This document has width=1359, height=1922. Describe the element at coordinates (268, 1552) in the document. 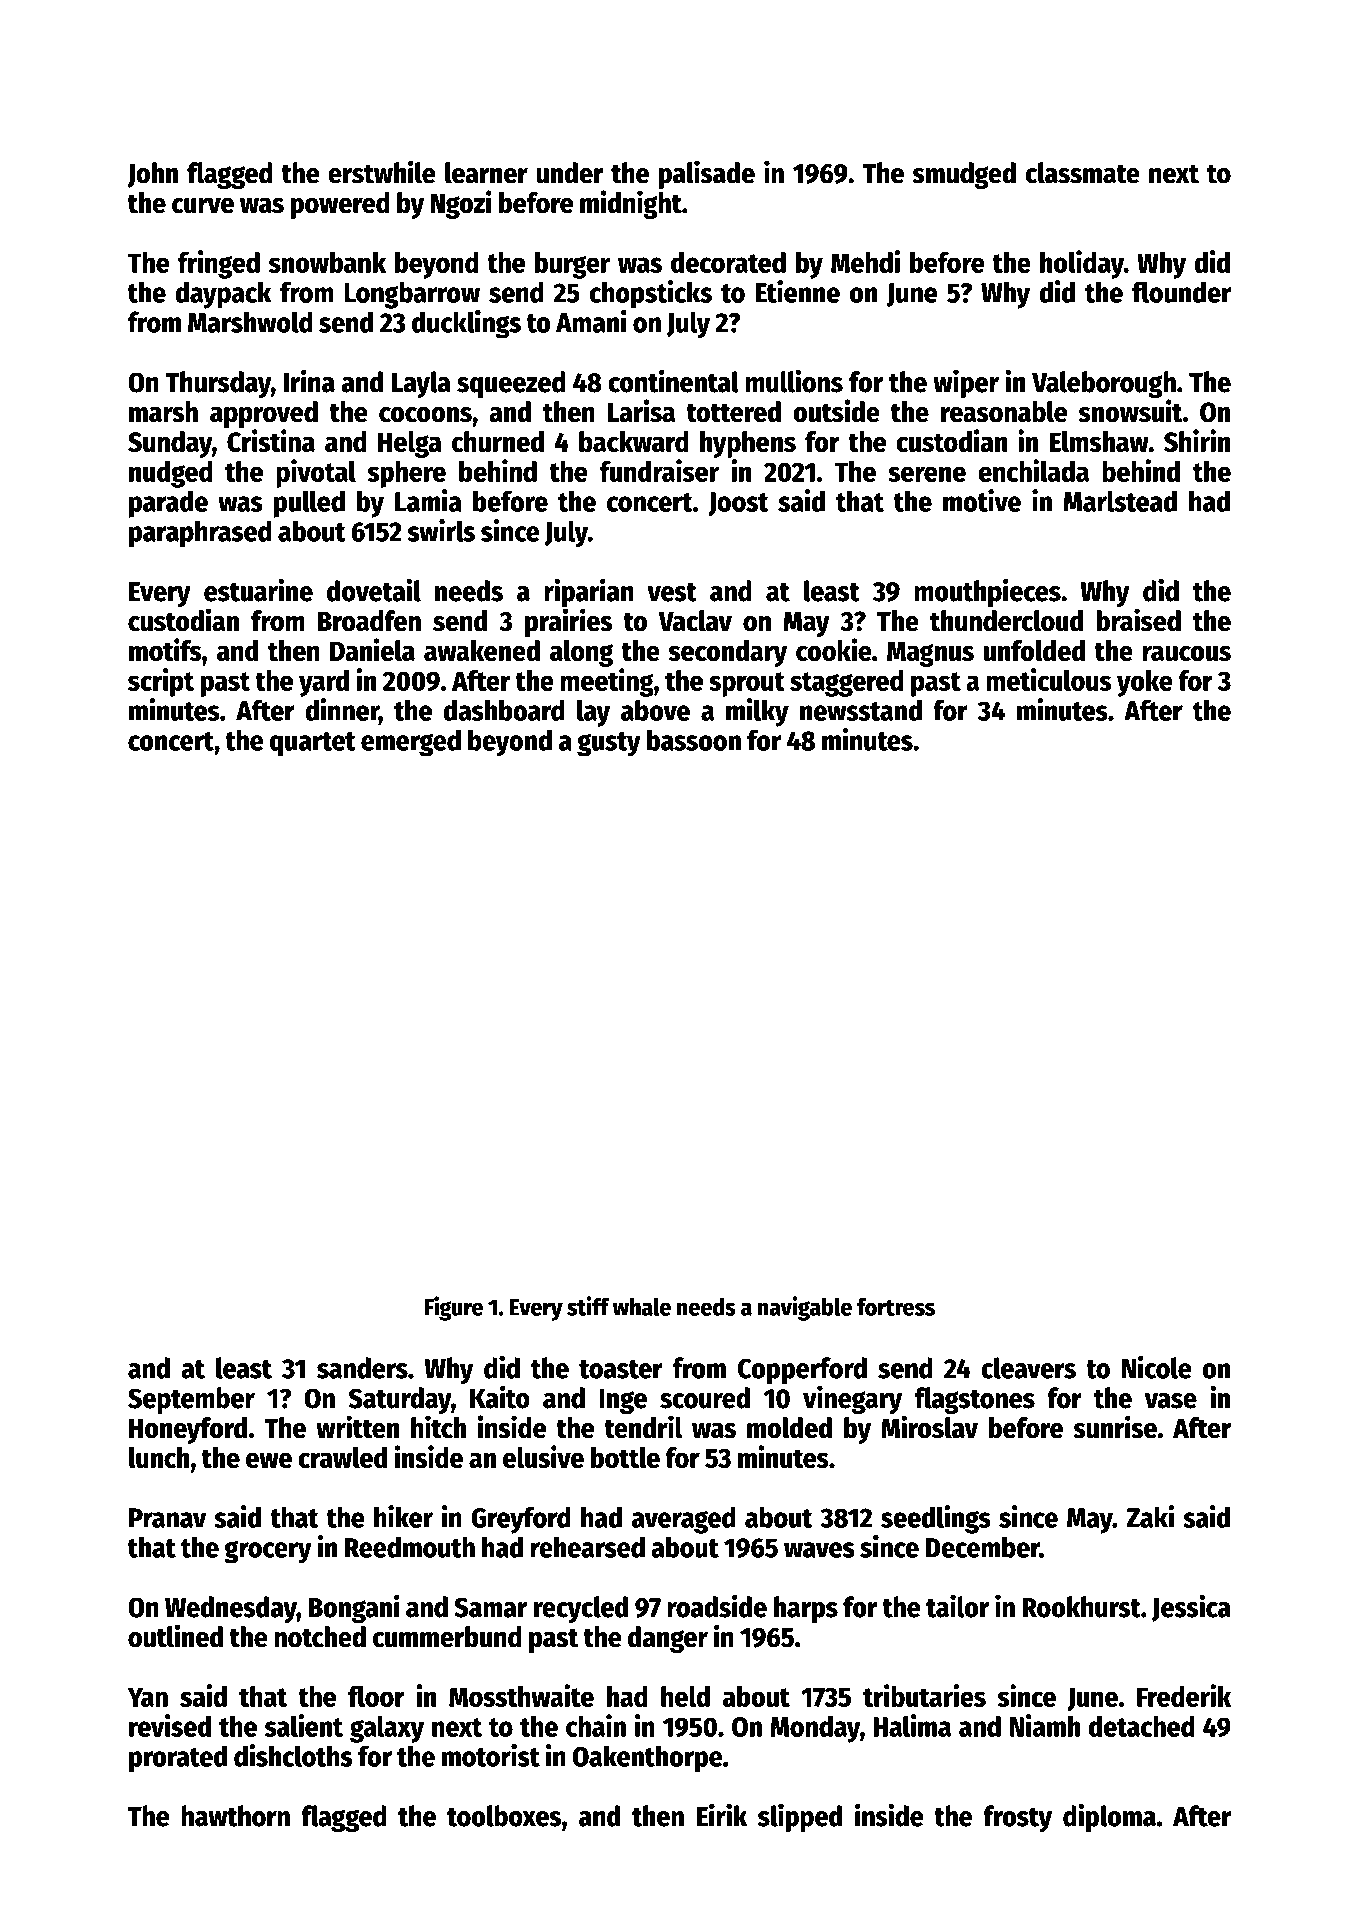

I see `grocery` at that location.
